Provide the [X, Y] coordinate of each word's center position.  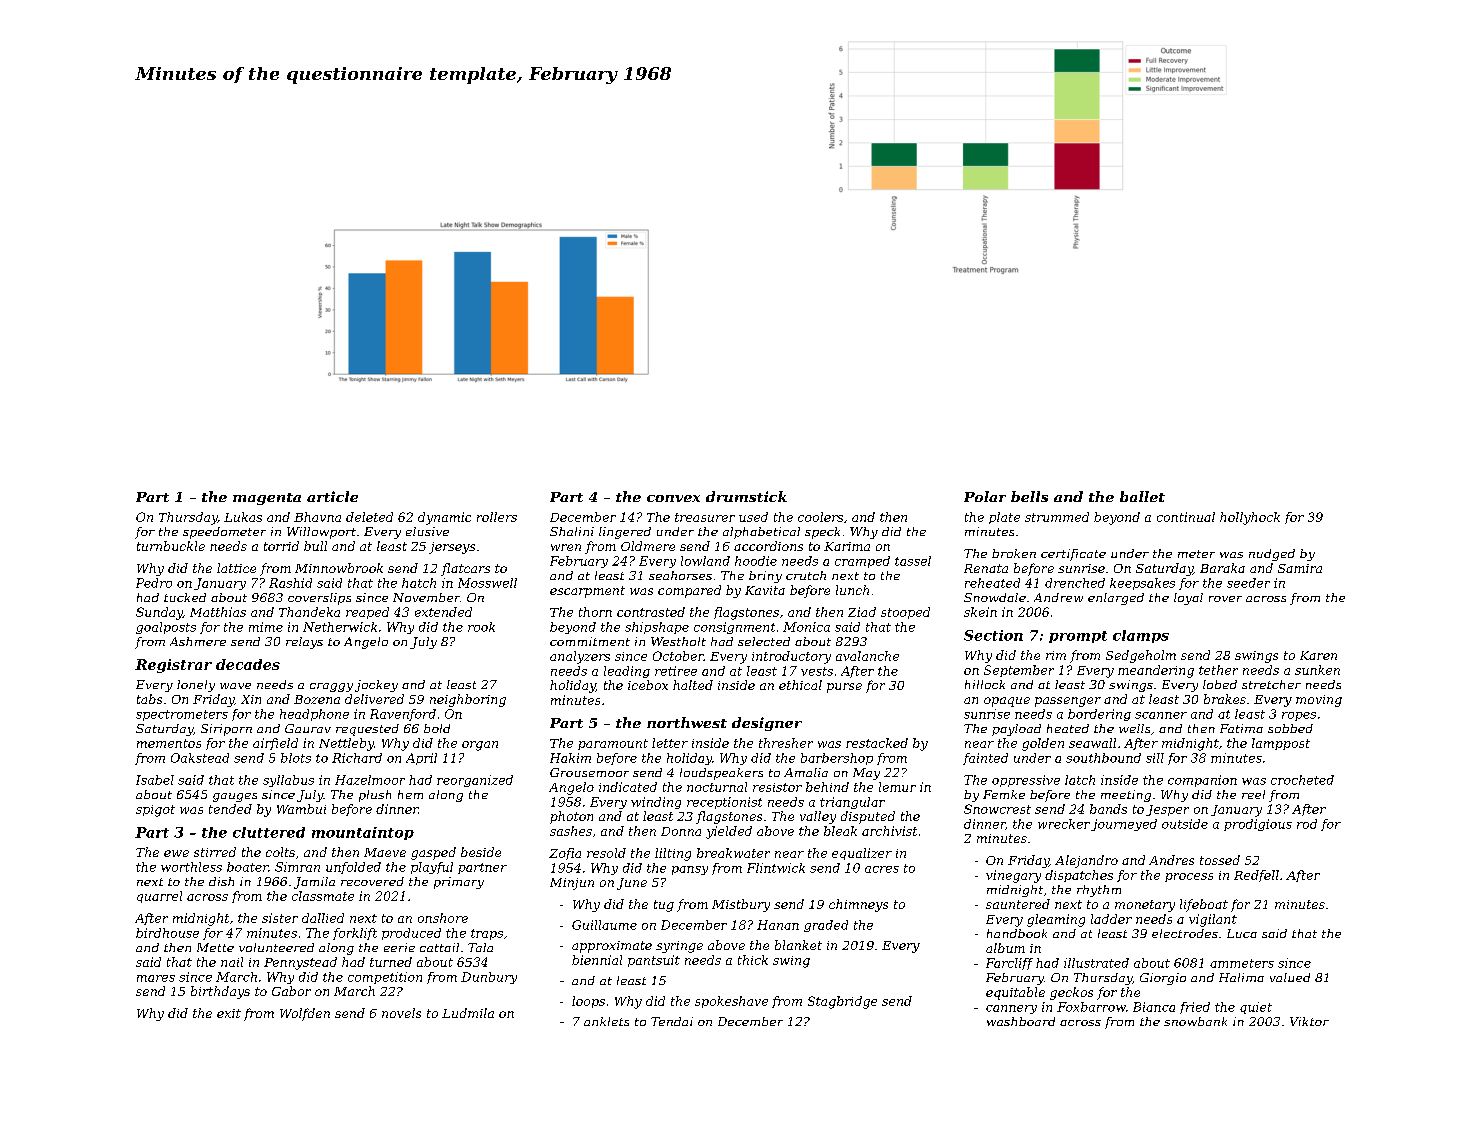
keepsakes [1142, 584]
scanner [1161, 715]
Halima [1241, 977]
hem [410, 794]
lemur [897, 787]
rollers [497, 517]
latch [1080, 780]
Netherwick [340, 627]
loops [588, 1002]
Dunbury [489, 978]
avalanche [867, 656]
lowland [705, 561]
